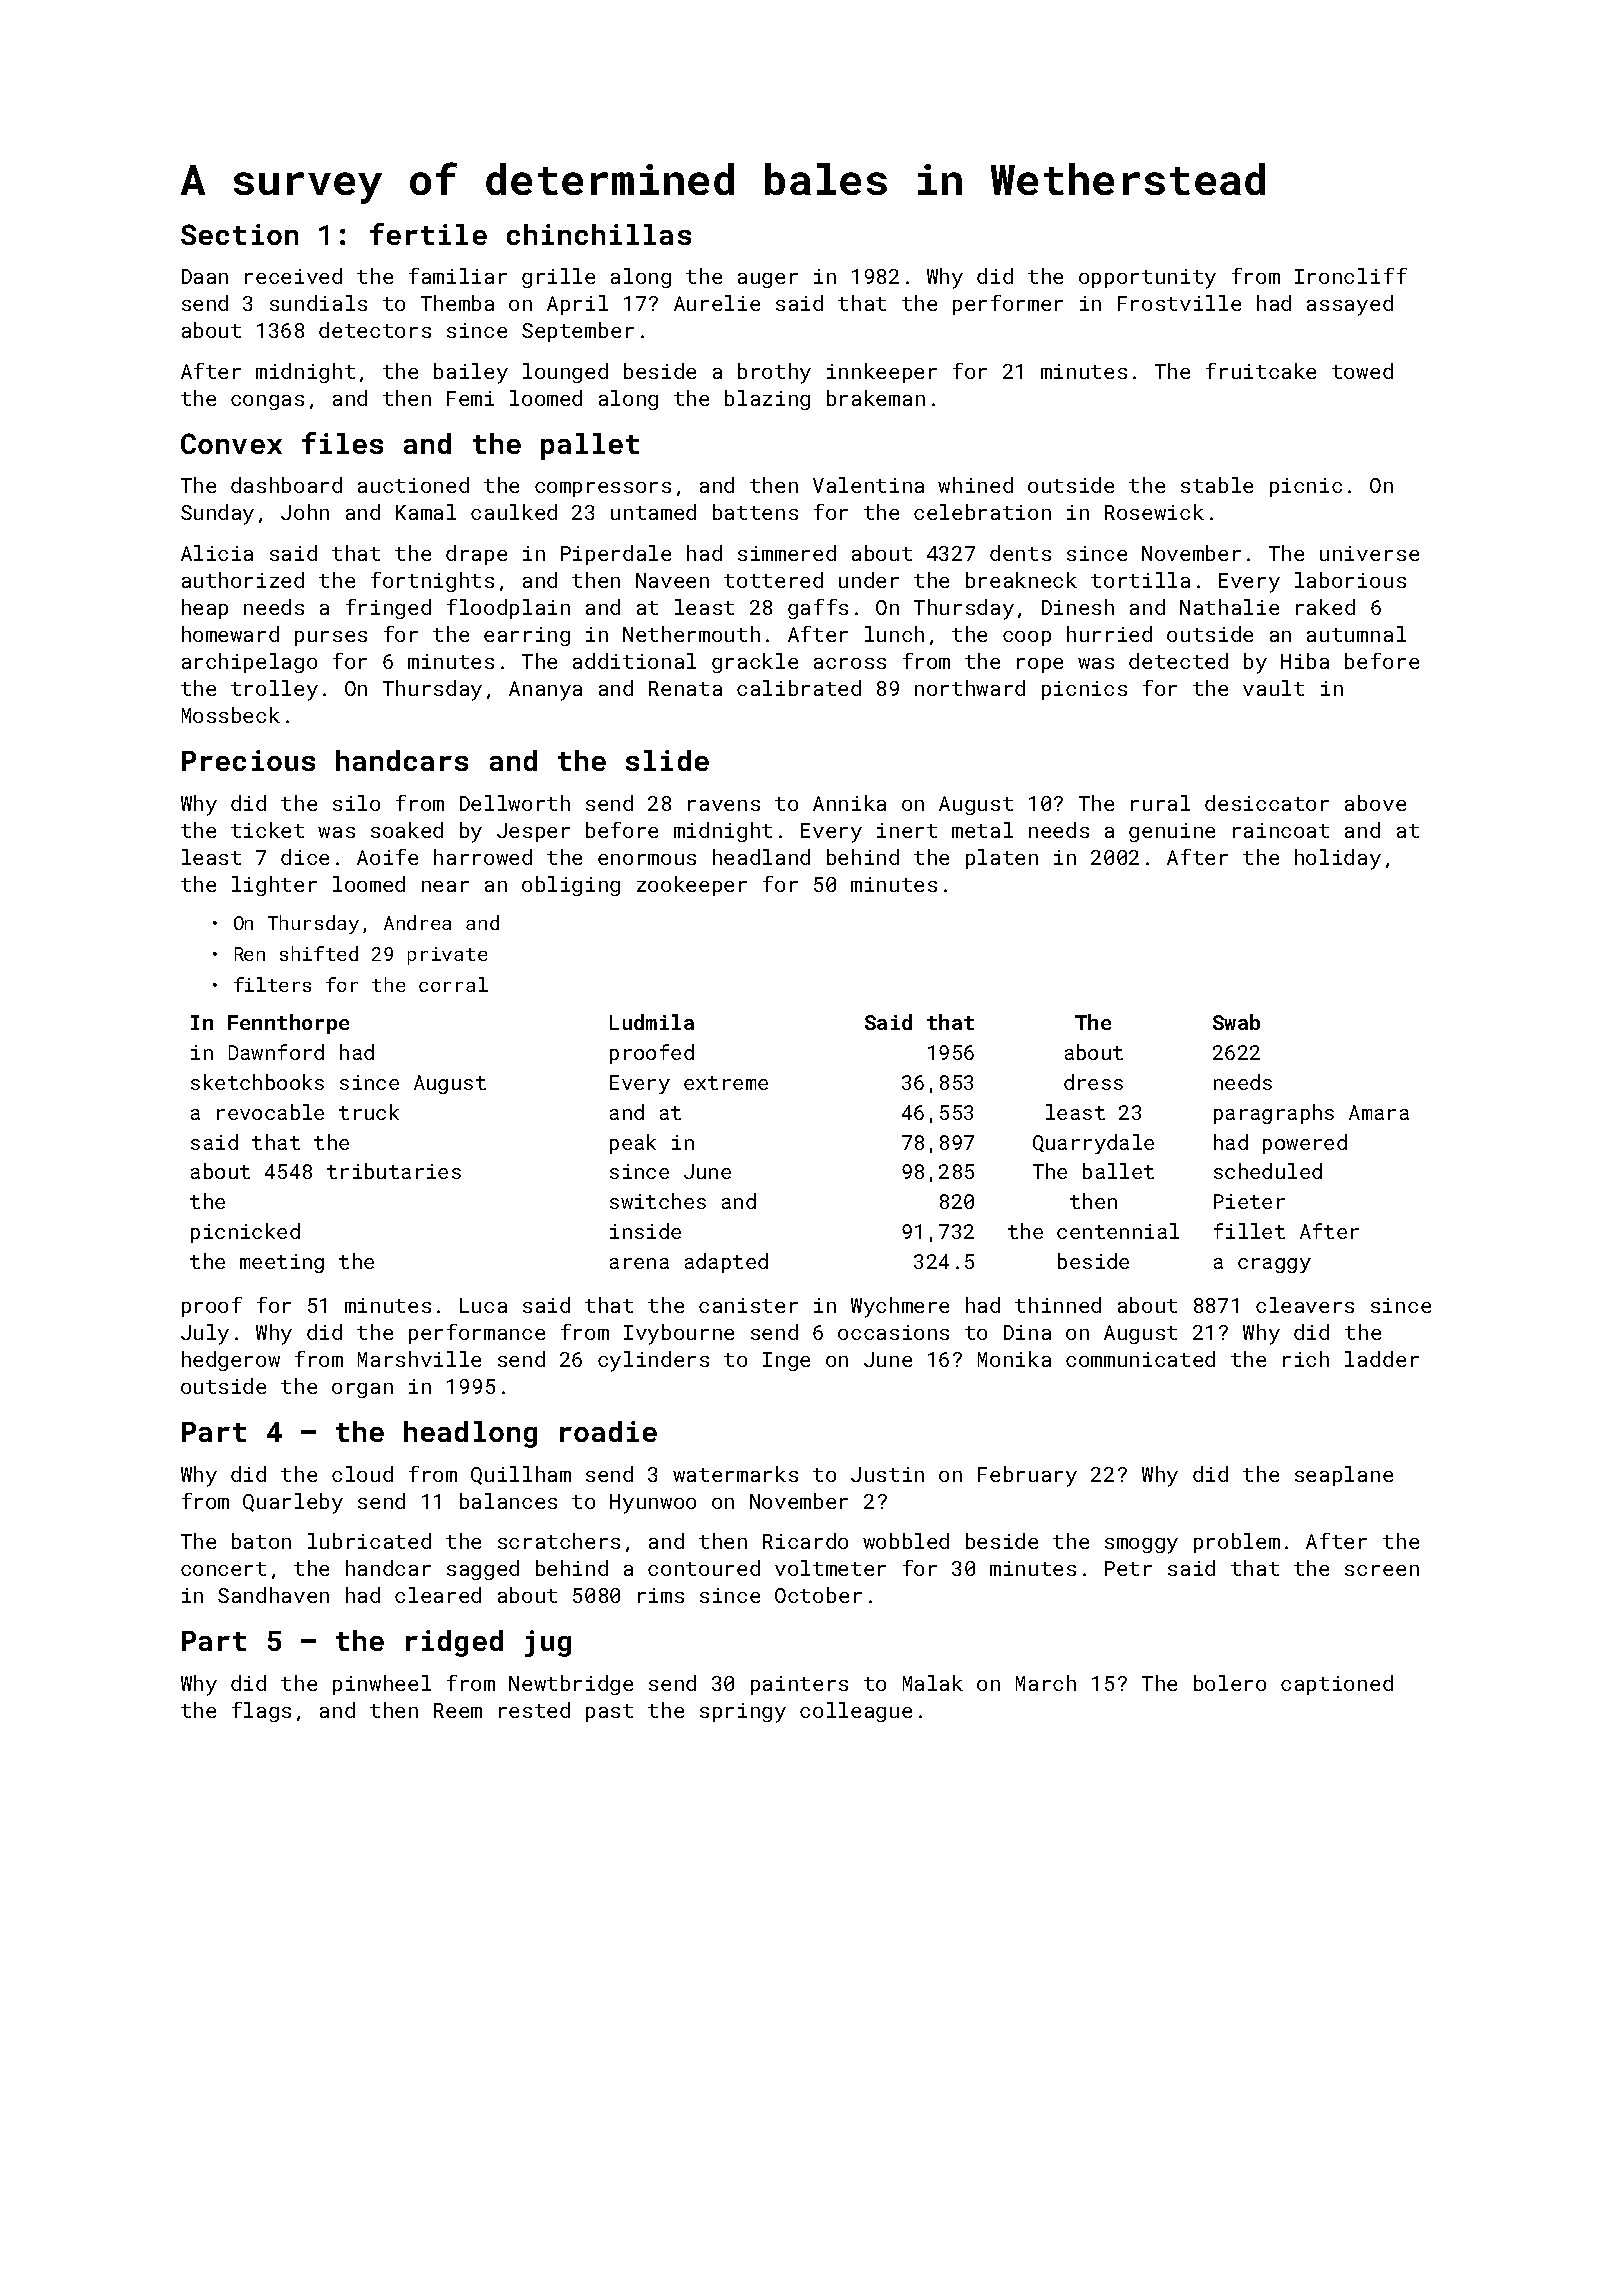  Describe the element at coordinates (1140, 580) in the document. I see `tortilla` at that location.
